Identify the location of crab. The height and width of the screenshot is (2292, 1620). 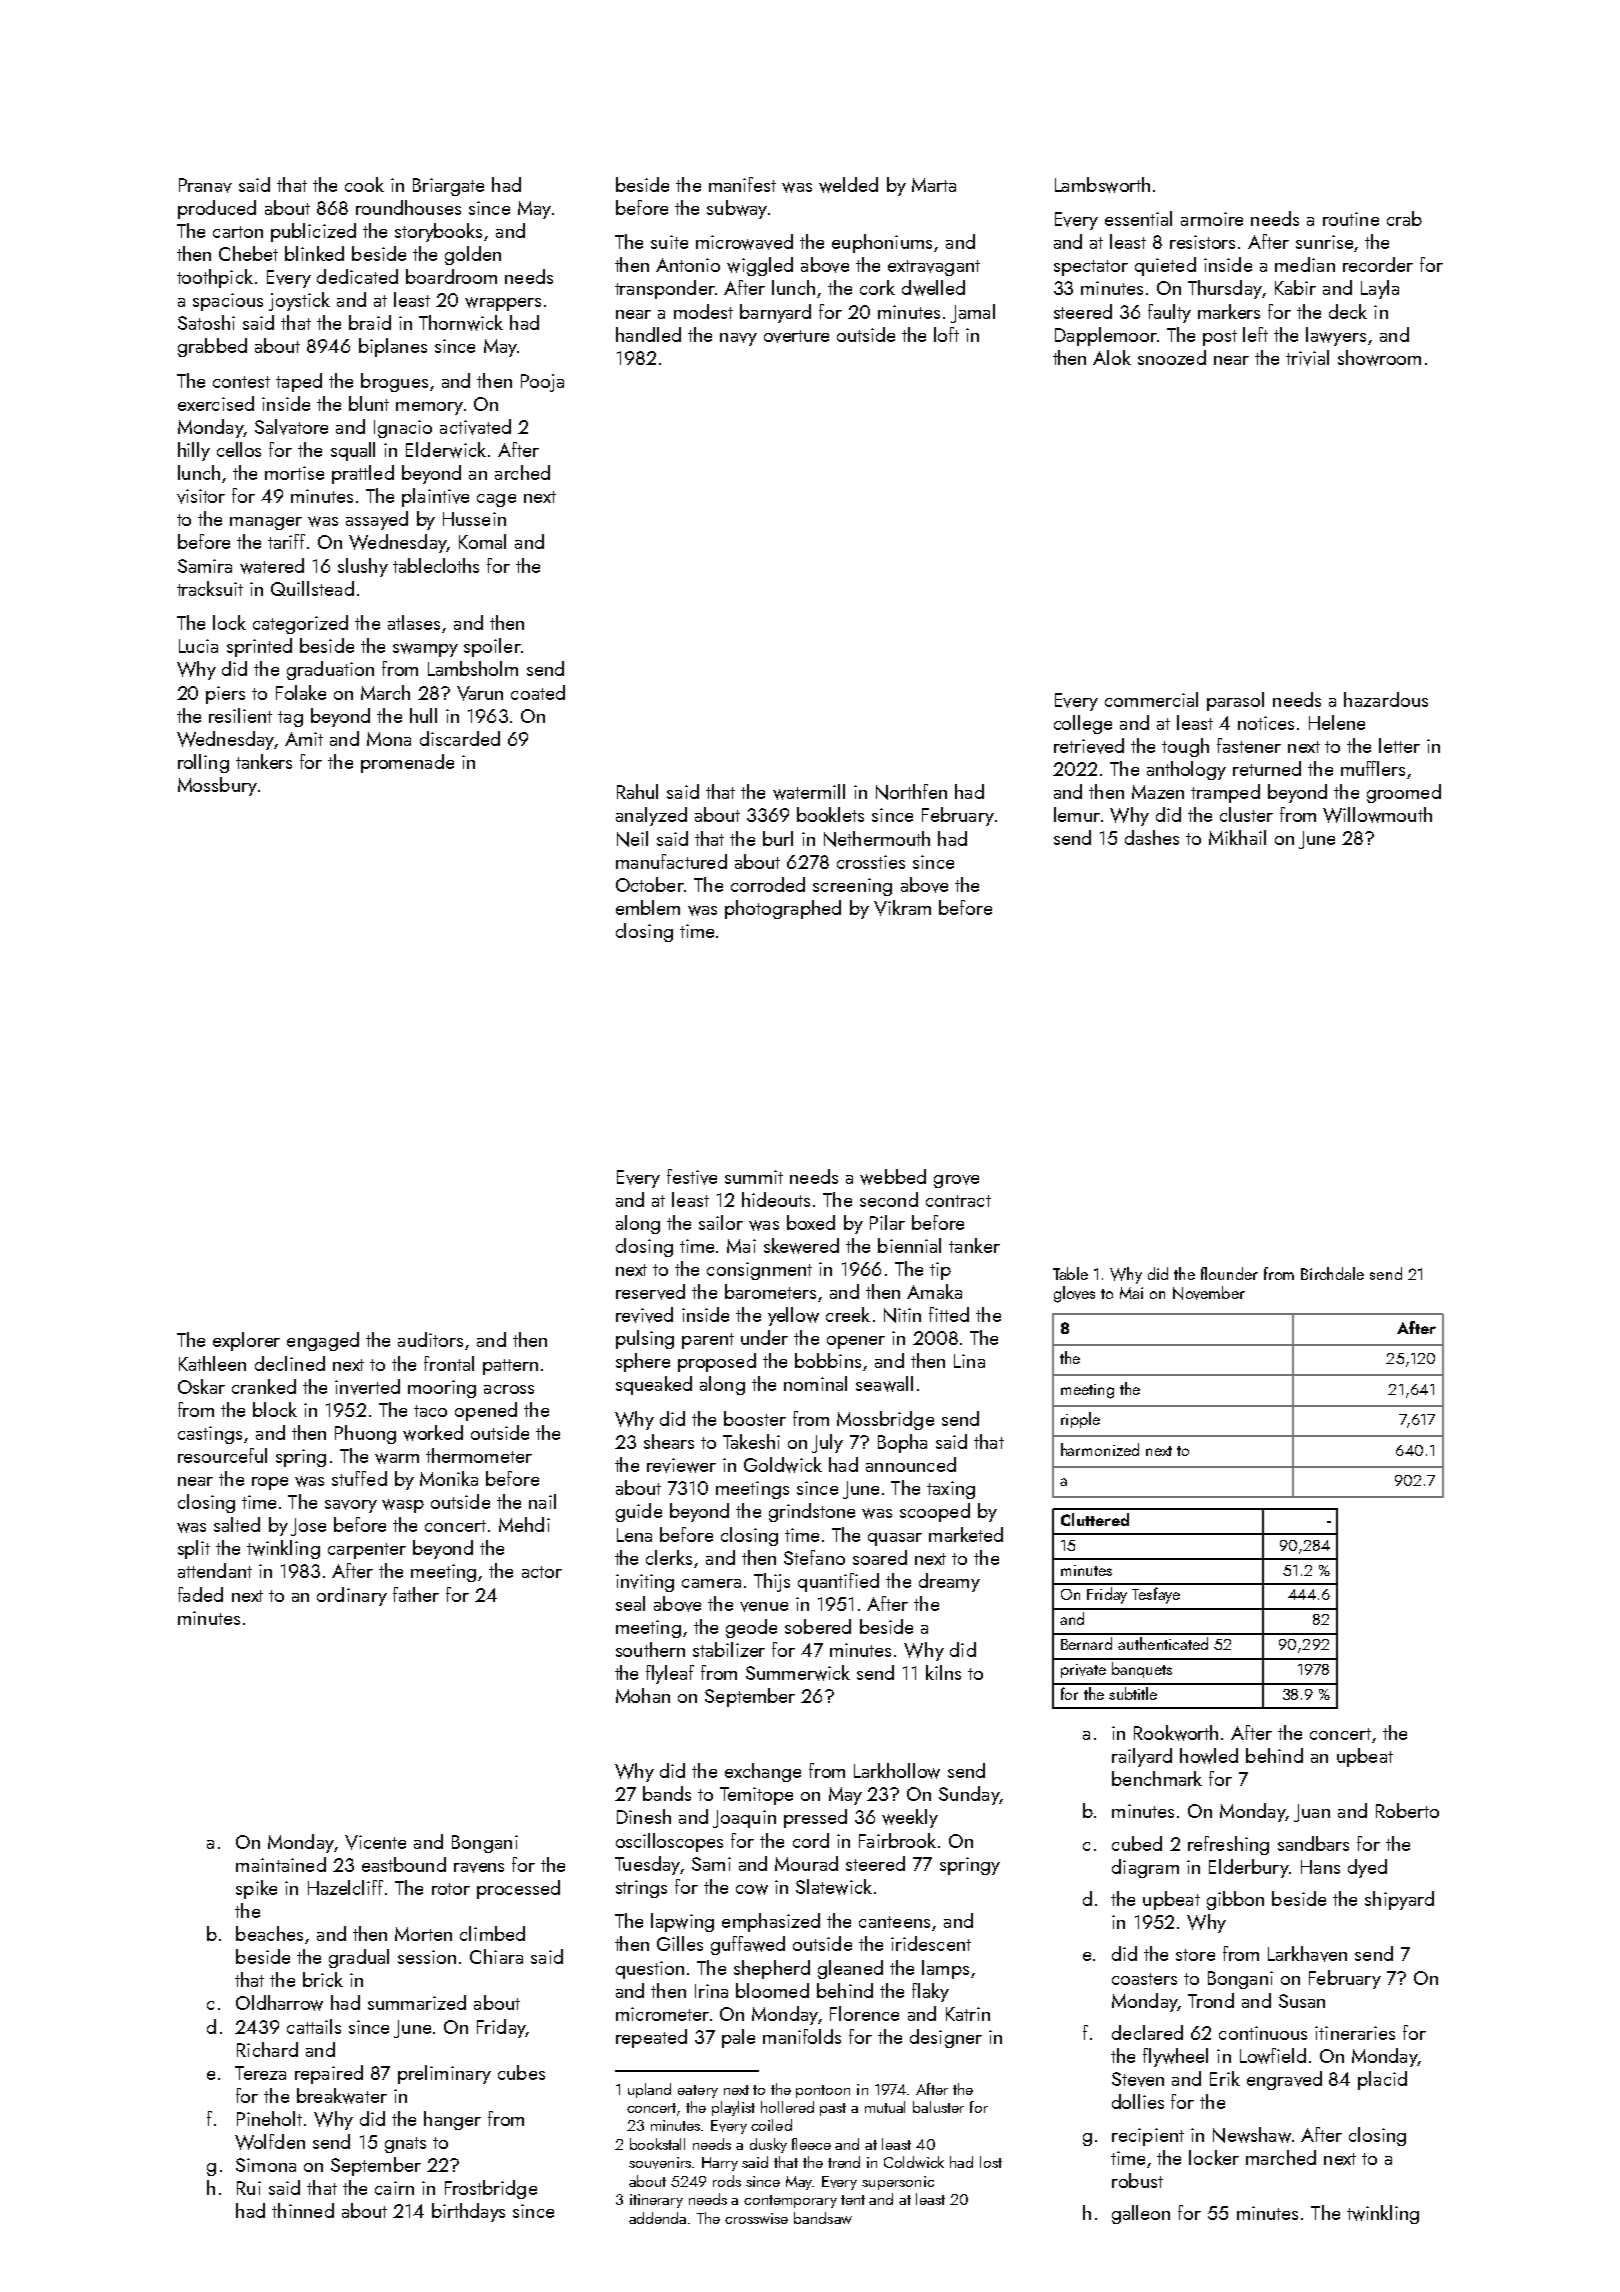
(1404, 218).
